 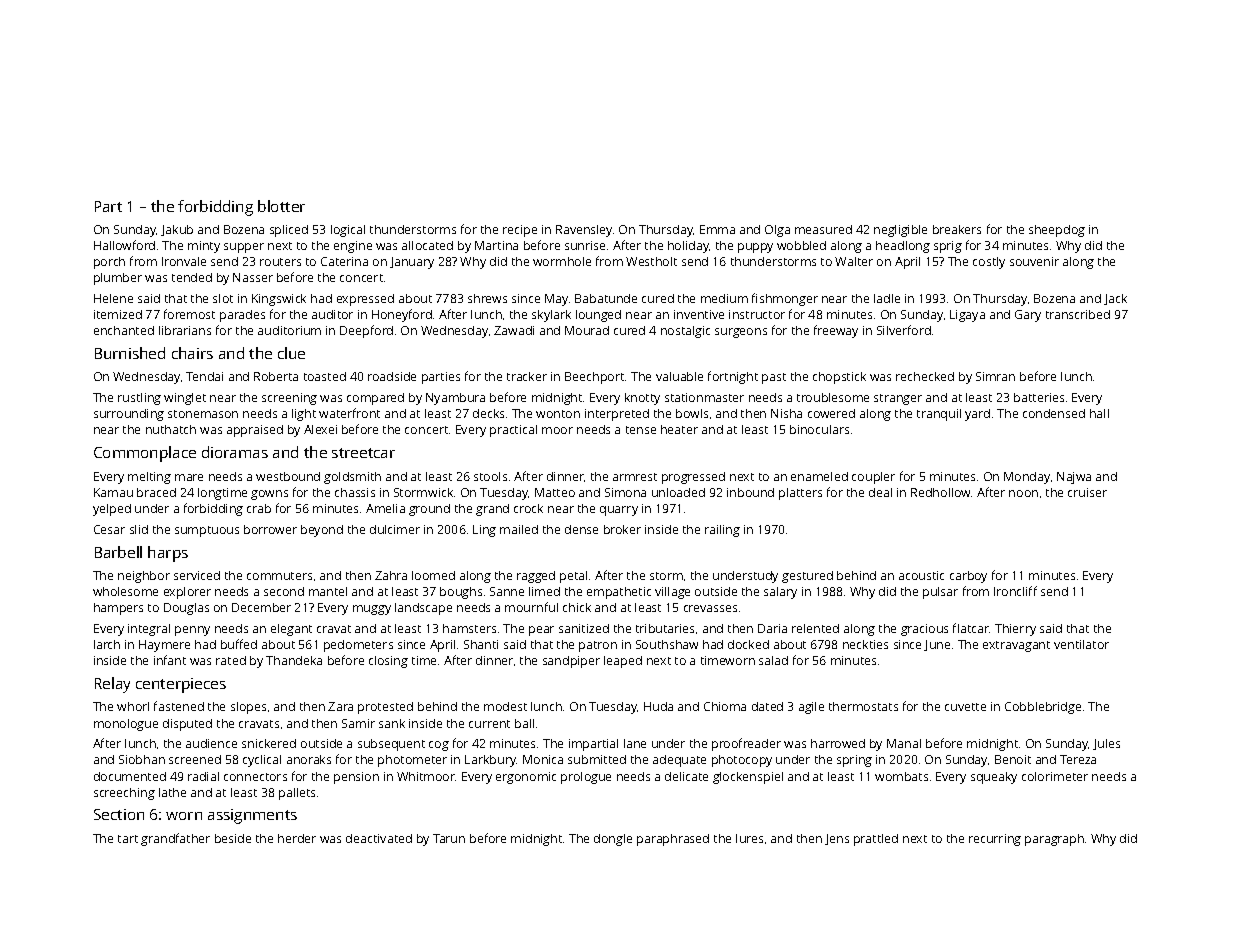 What do you see at coordinates (717, 229) in the screenshot?
I see `Emma` at bounding box center [717, 229].
